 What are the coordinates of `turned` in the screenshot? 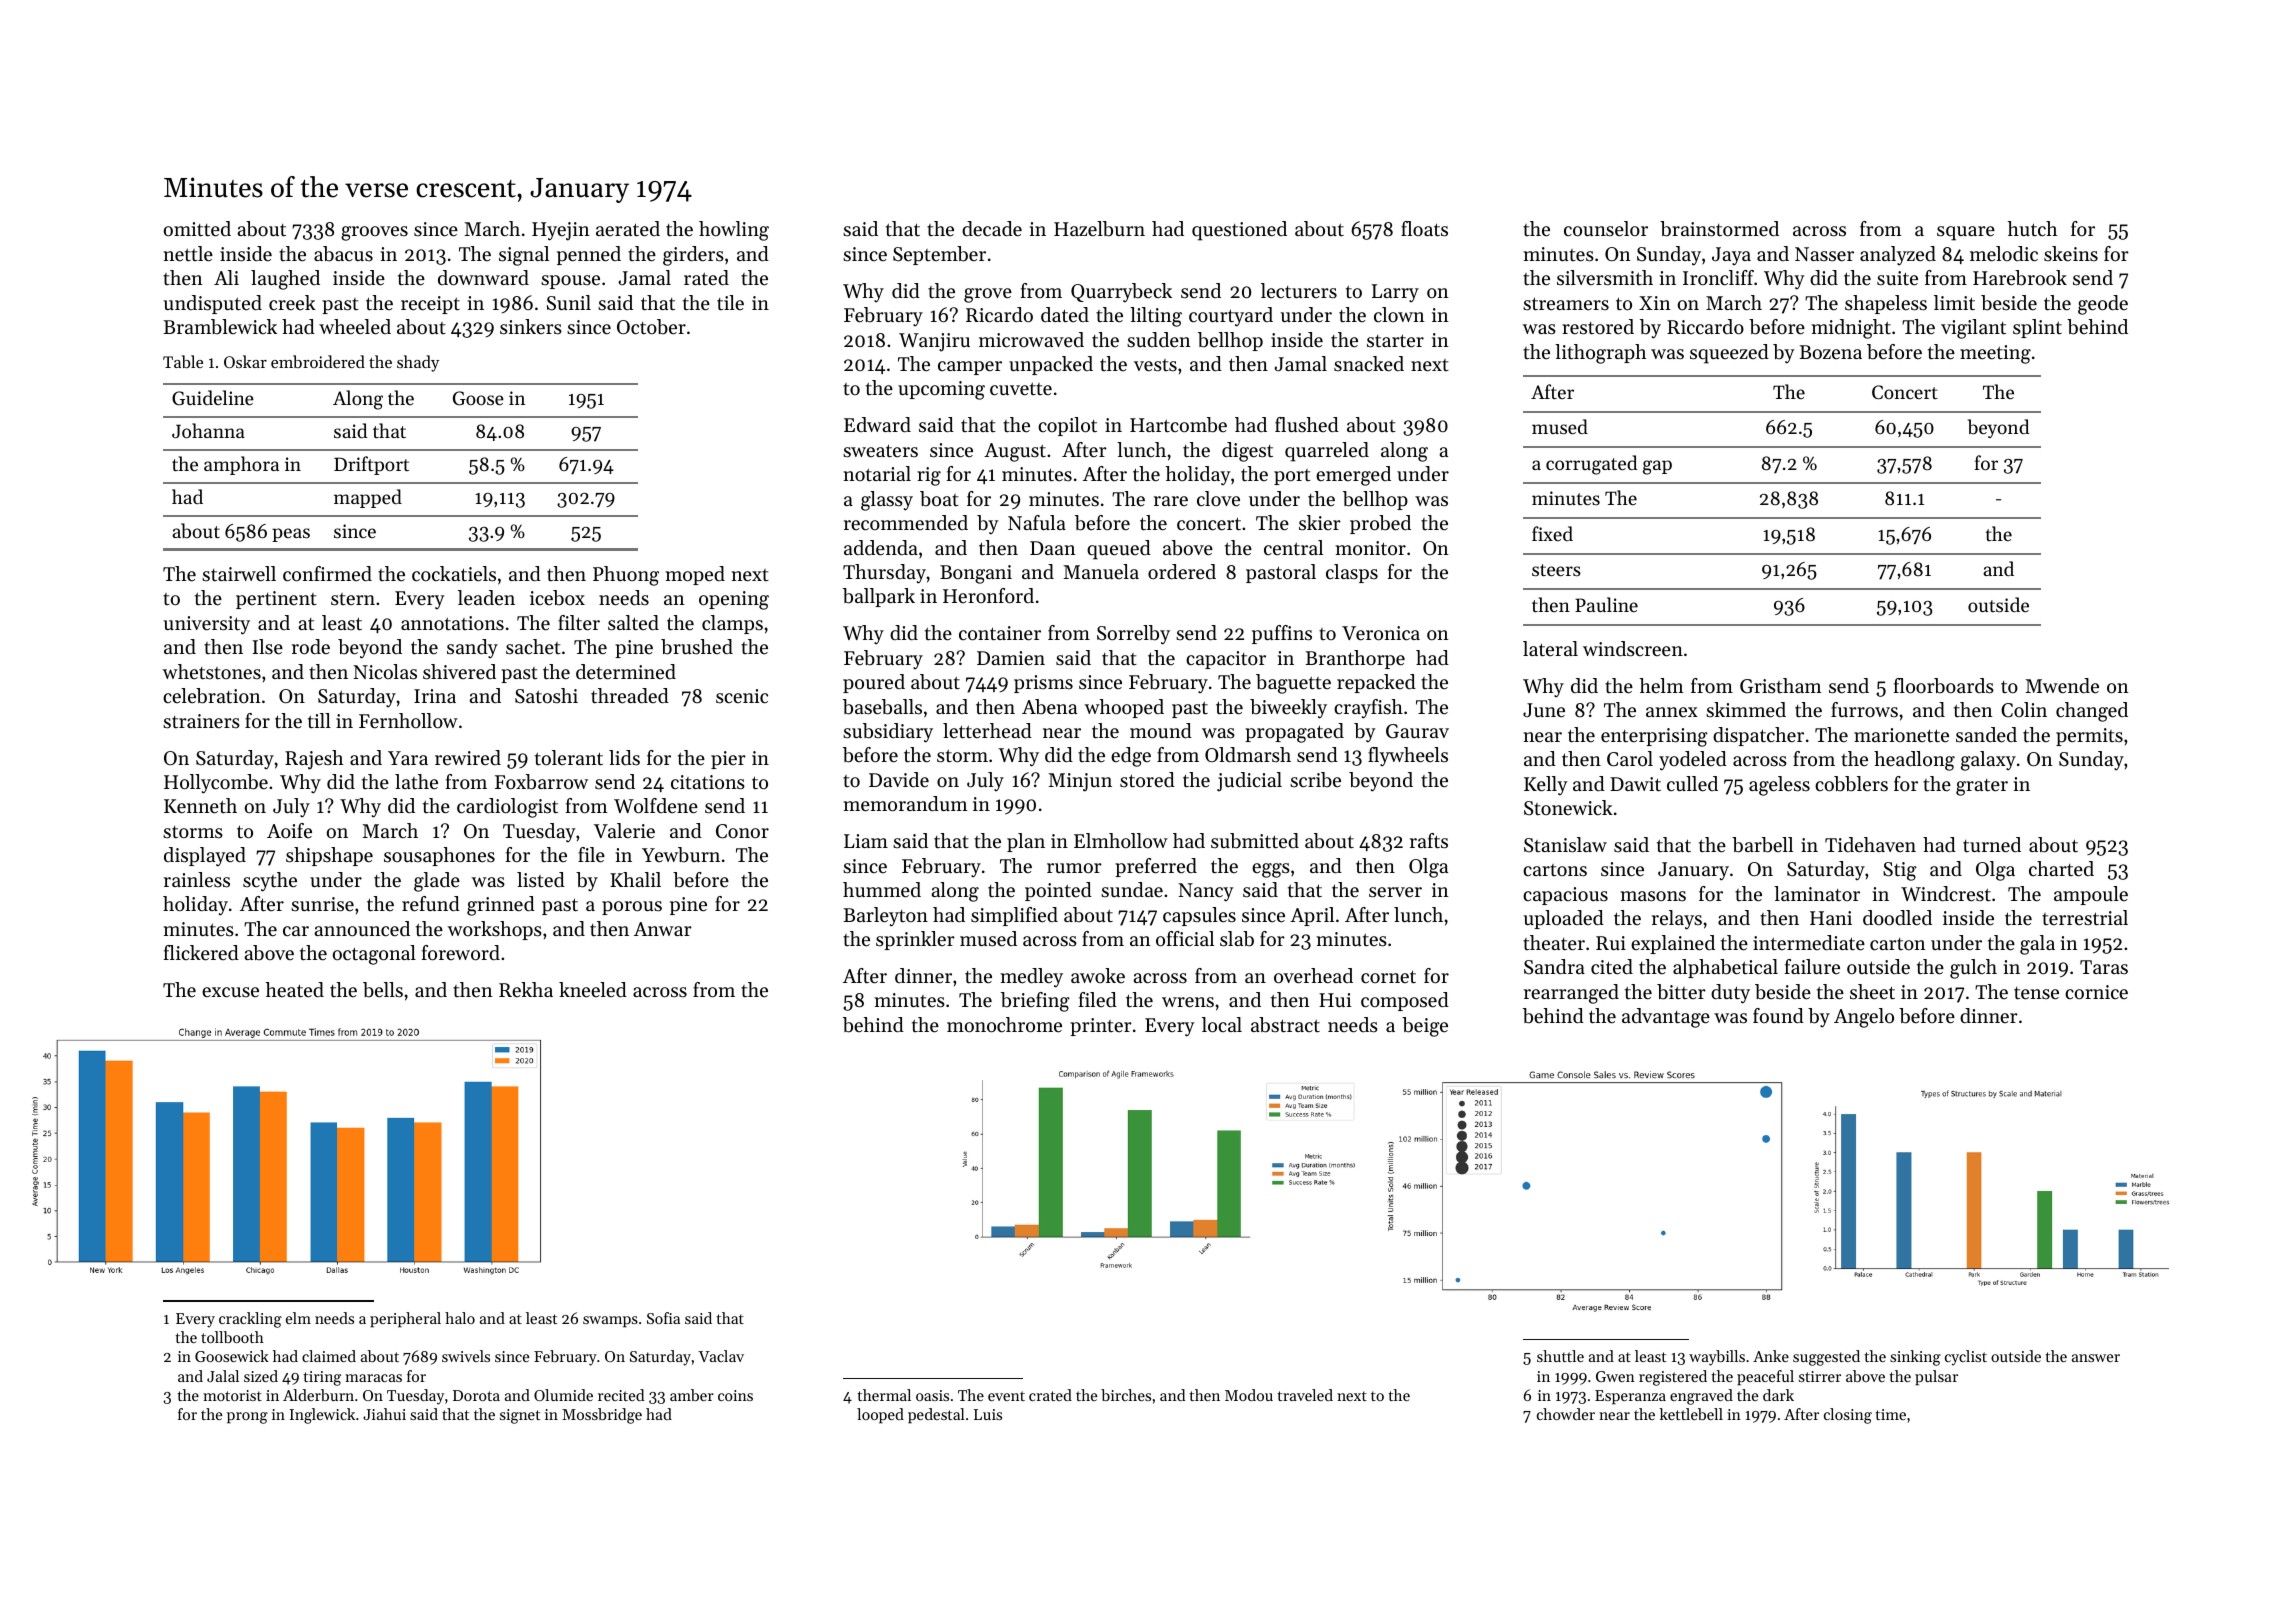 It's located at (1992, 845).
